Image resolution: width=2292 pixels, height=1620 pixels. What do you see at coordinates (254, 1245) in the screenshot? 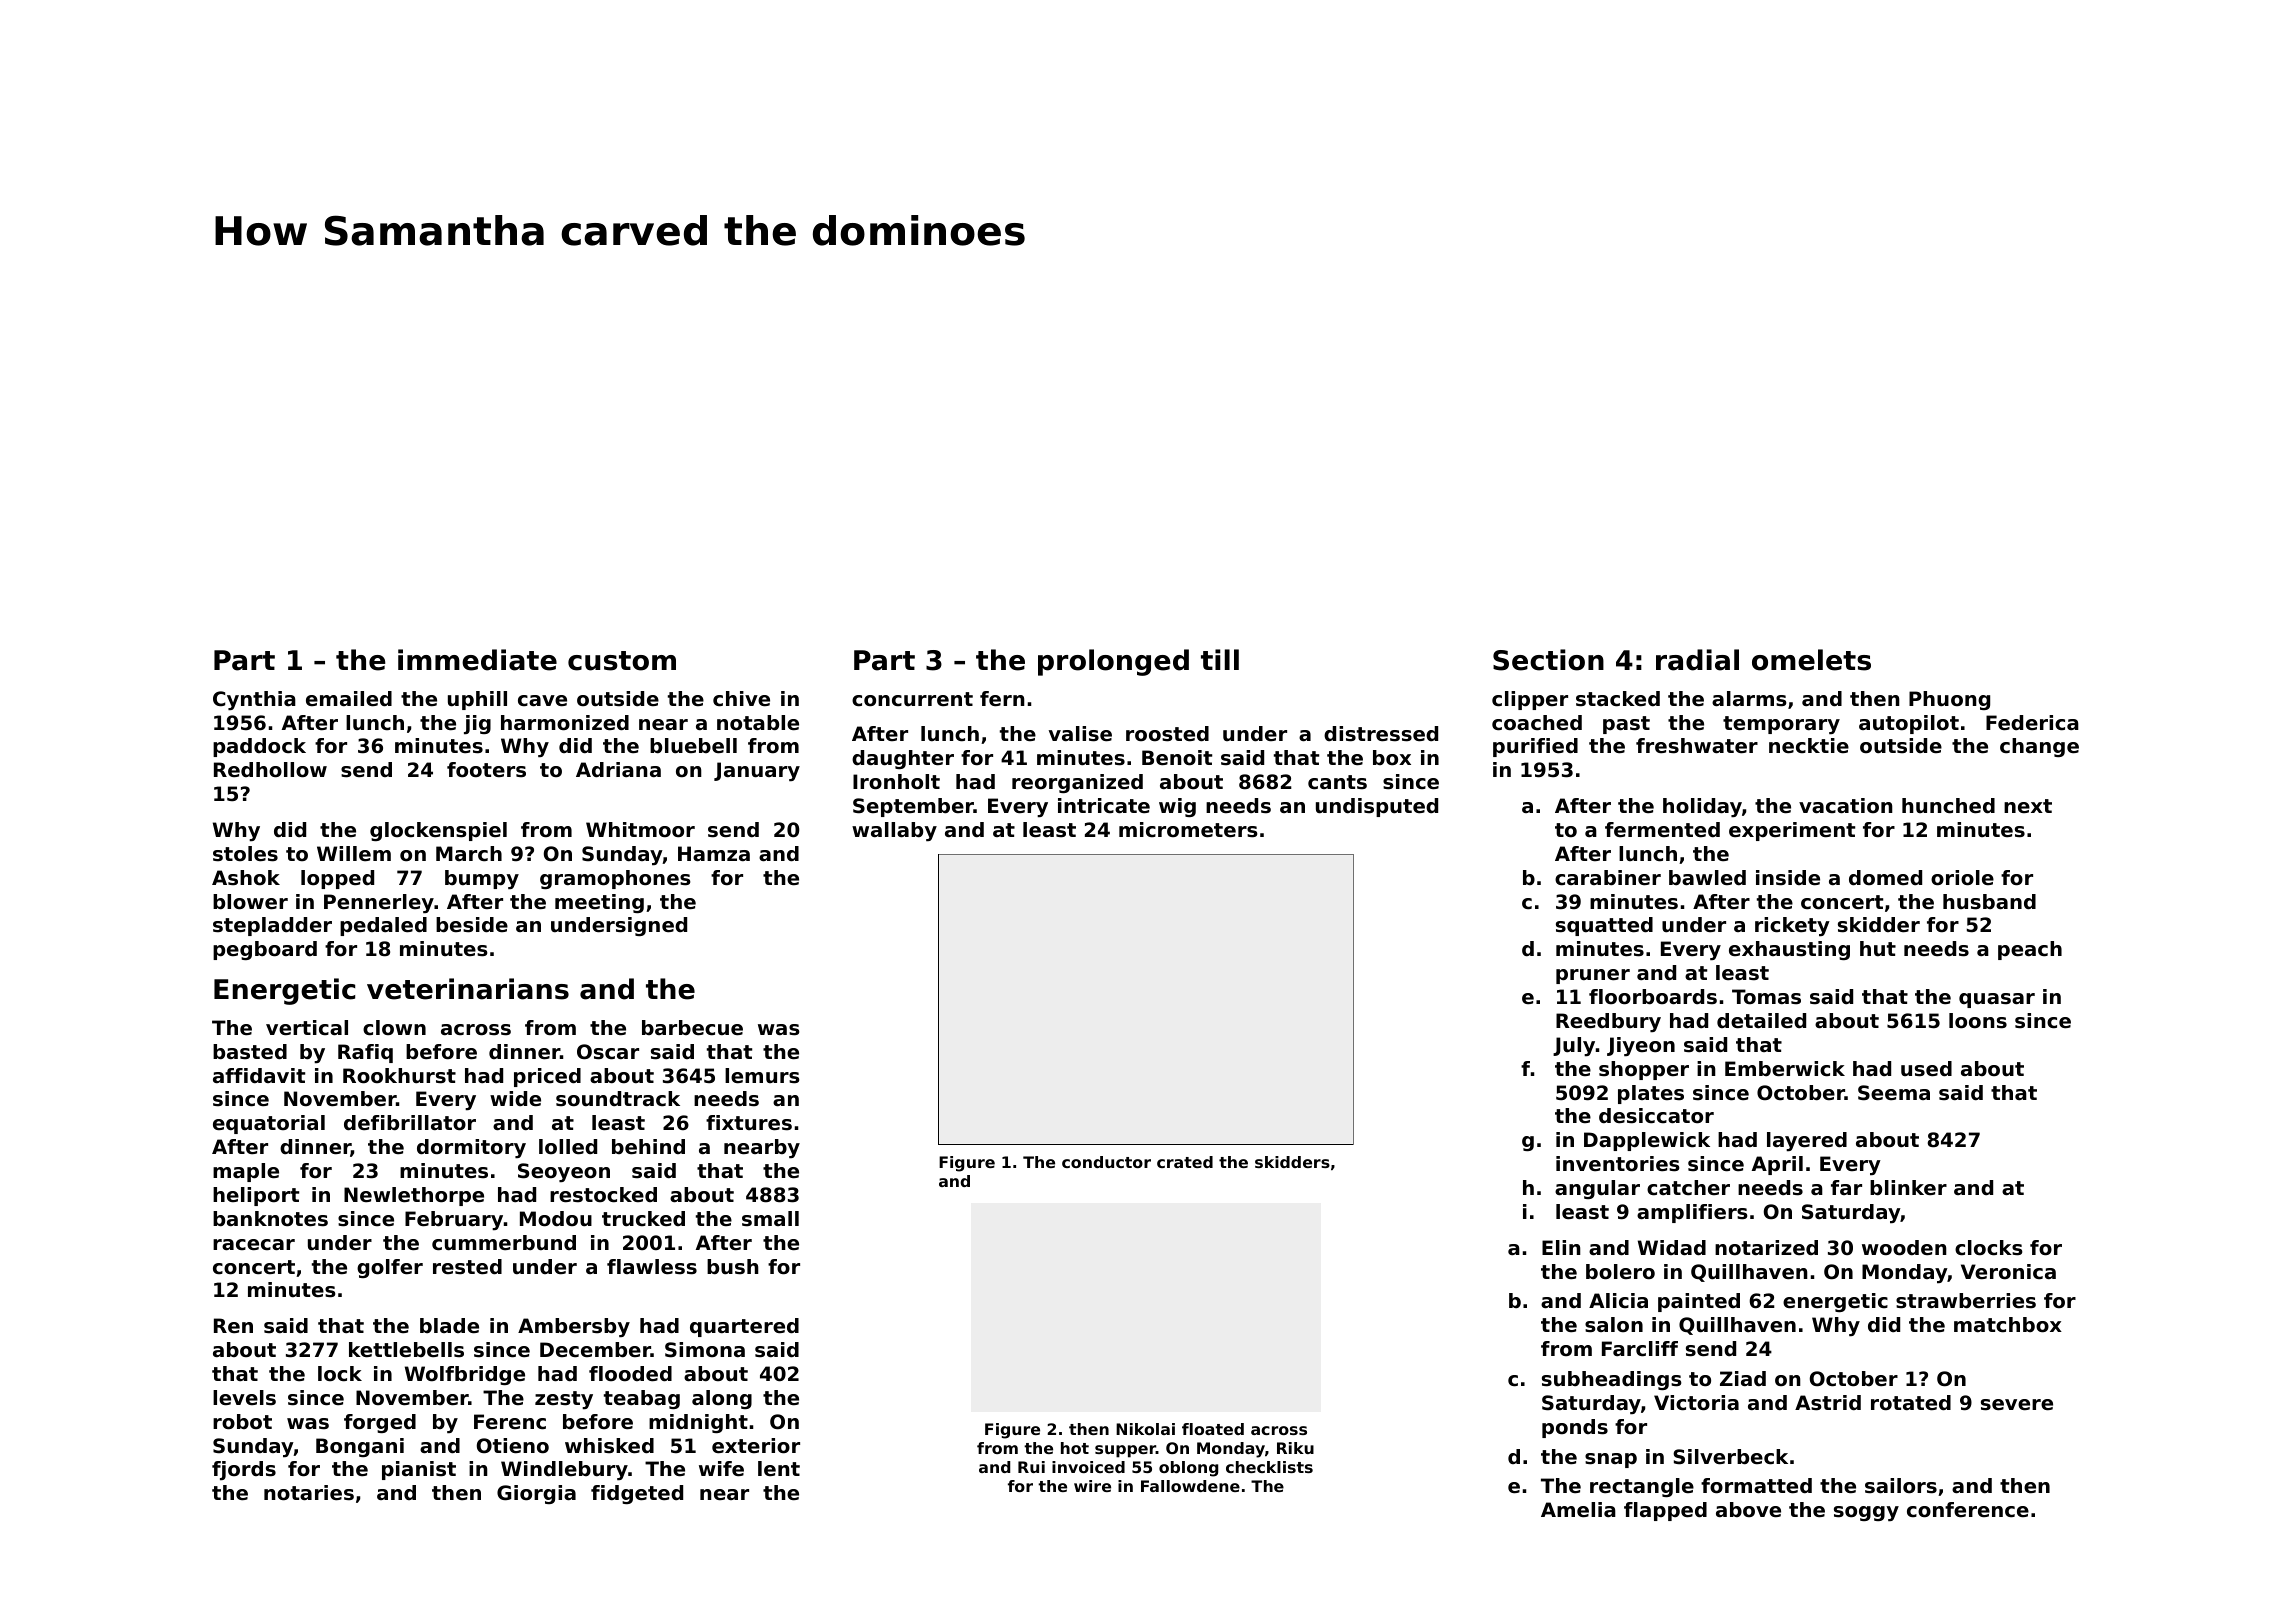
I see `racecar` at bounding box center [254, 1245].
